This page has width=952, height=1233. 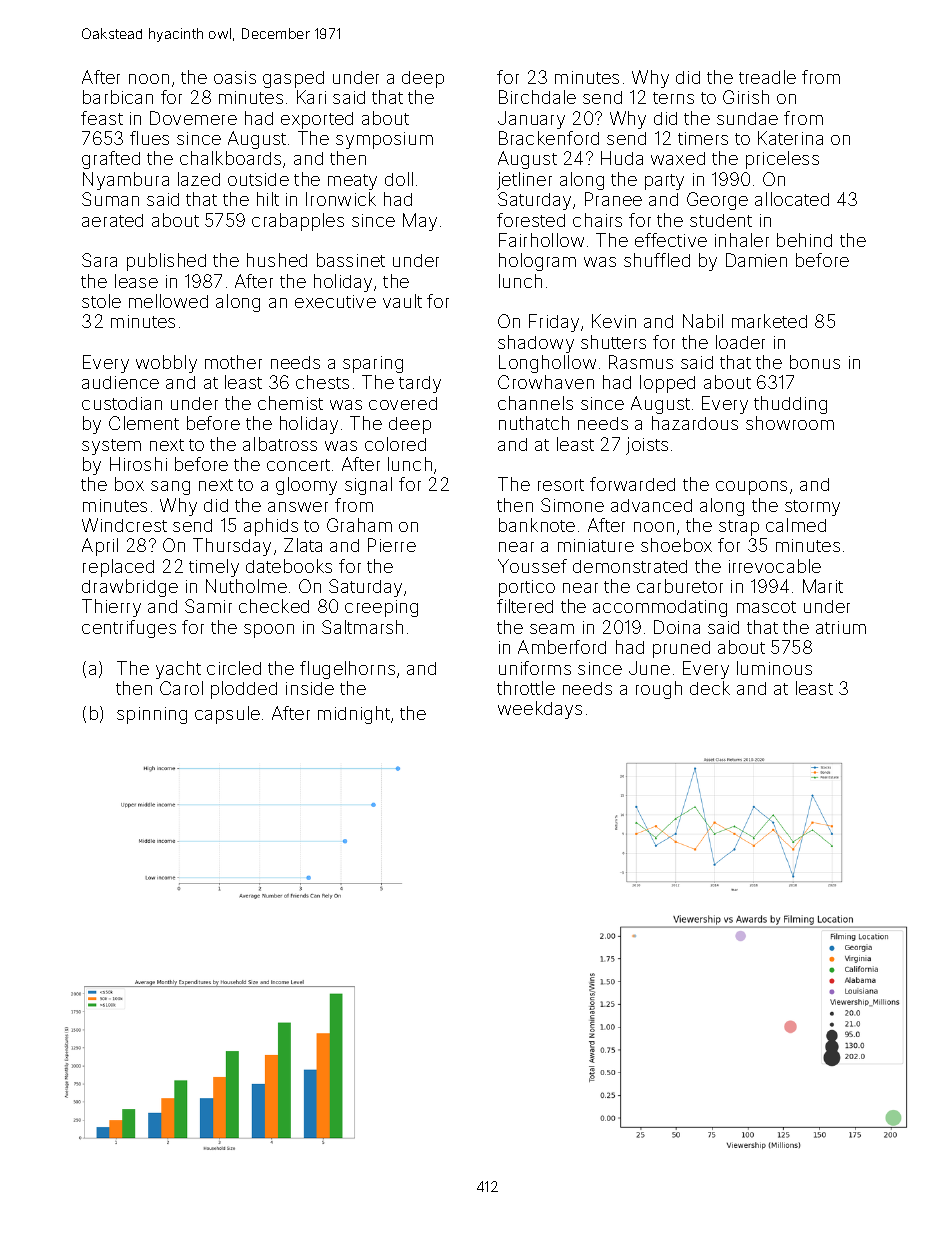 What do you see at coordinates (293, 79) in the page?
I see `gasped` at bounding box center [293, 79].
